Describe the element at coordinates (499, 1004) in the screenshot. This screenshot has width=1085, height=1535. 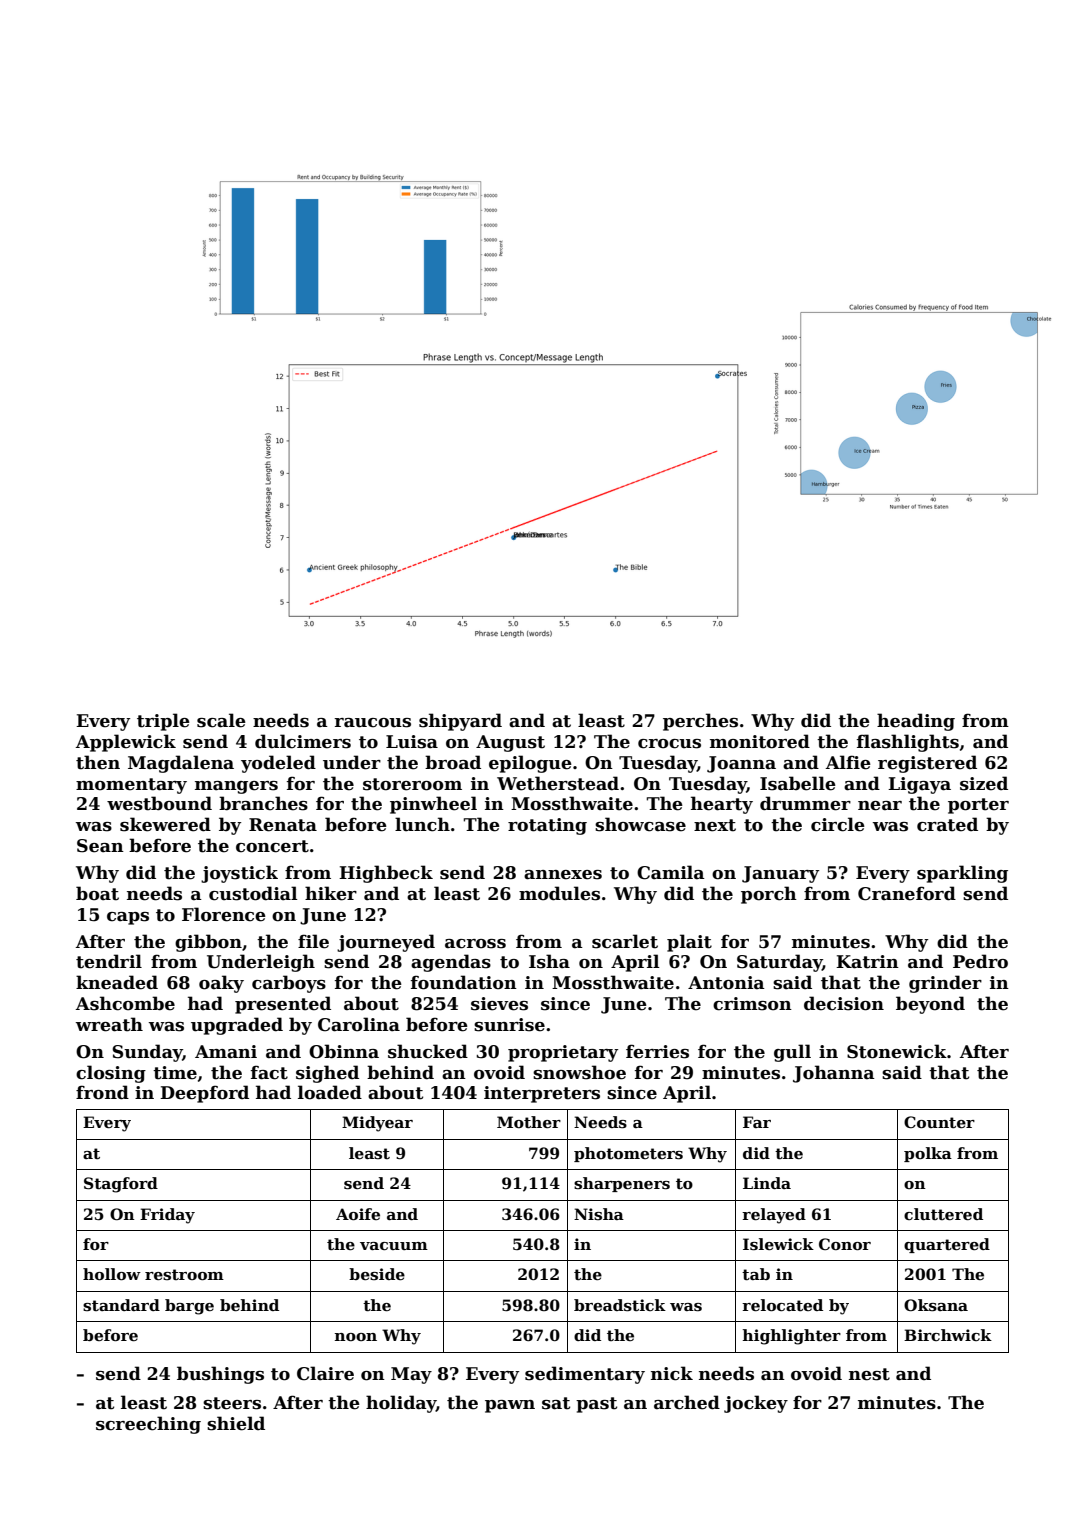
I see `sieves` at that location.
